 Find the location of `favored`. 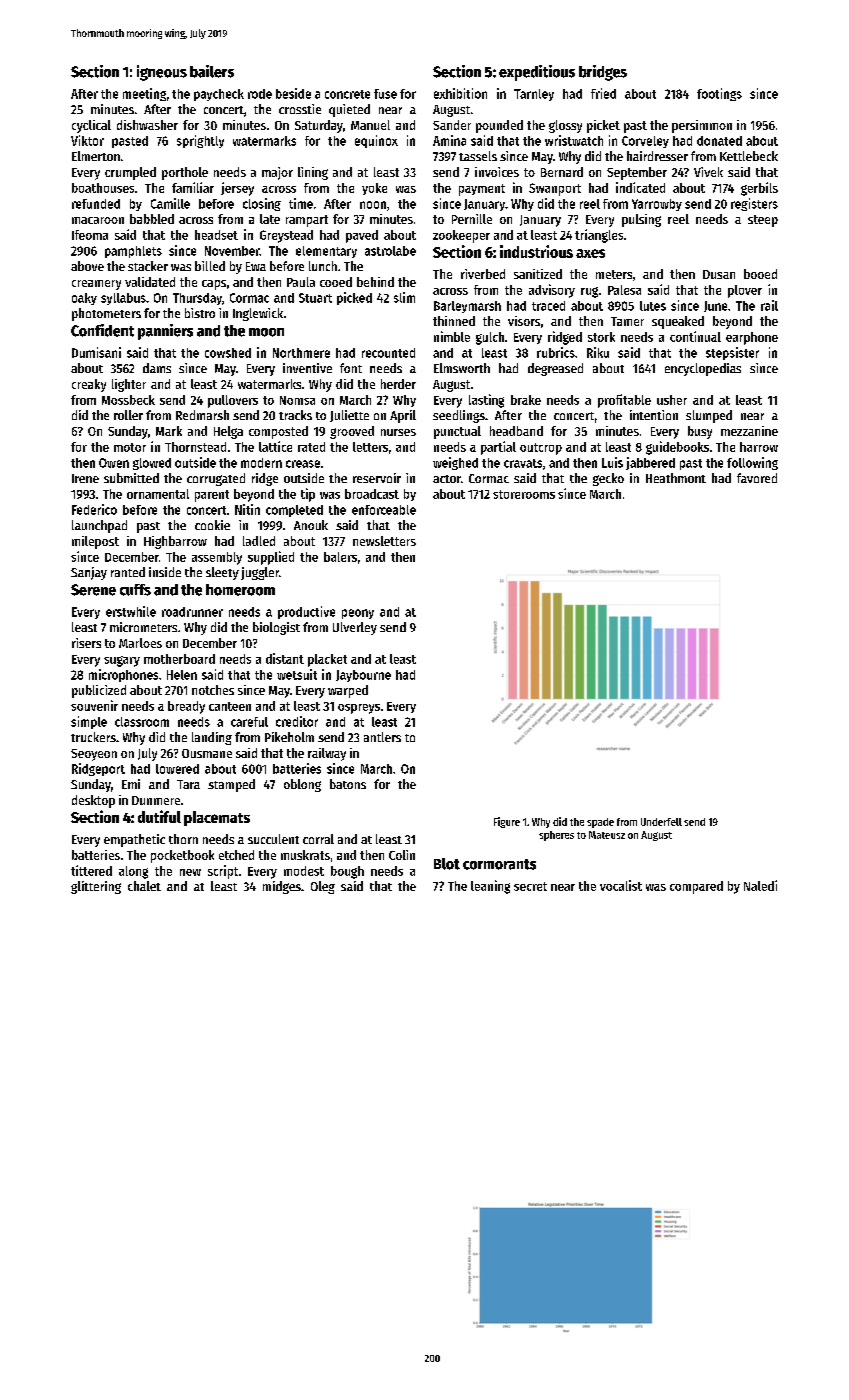

favored is located at coordinates (757, 478).
